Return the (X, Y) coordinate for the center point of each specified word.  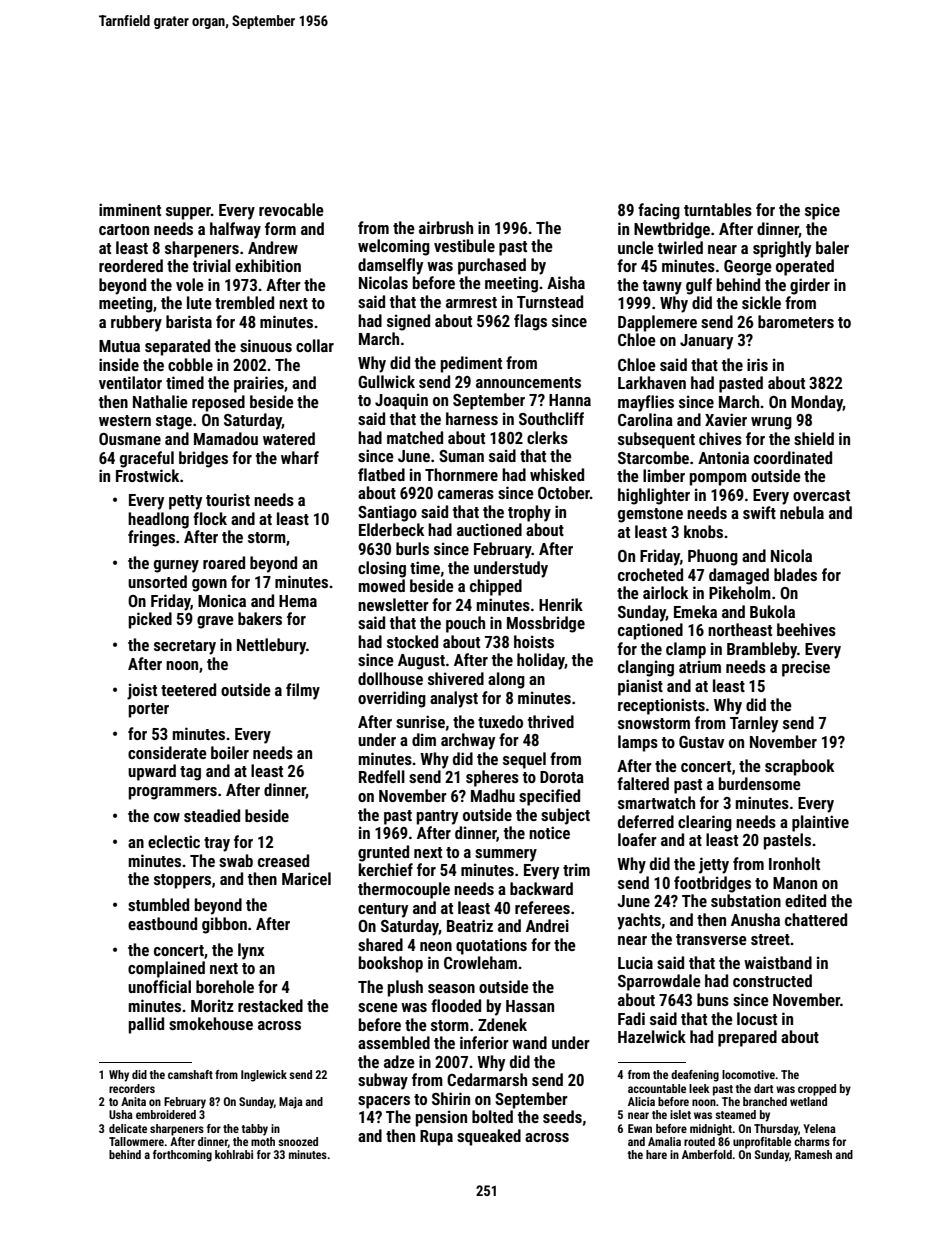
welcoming (394, 247)
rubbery (136, 323)
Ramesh (813, 1154)
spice (822, 211)
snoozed (298, 1141)
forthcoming (182, 1156)
